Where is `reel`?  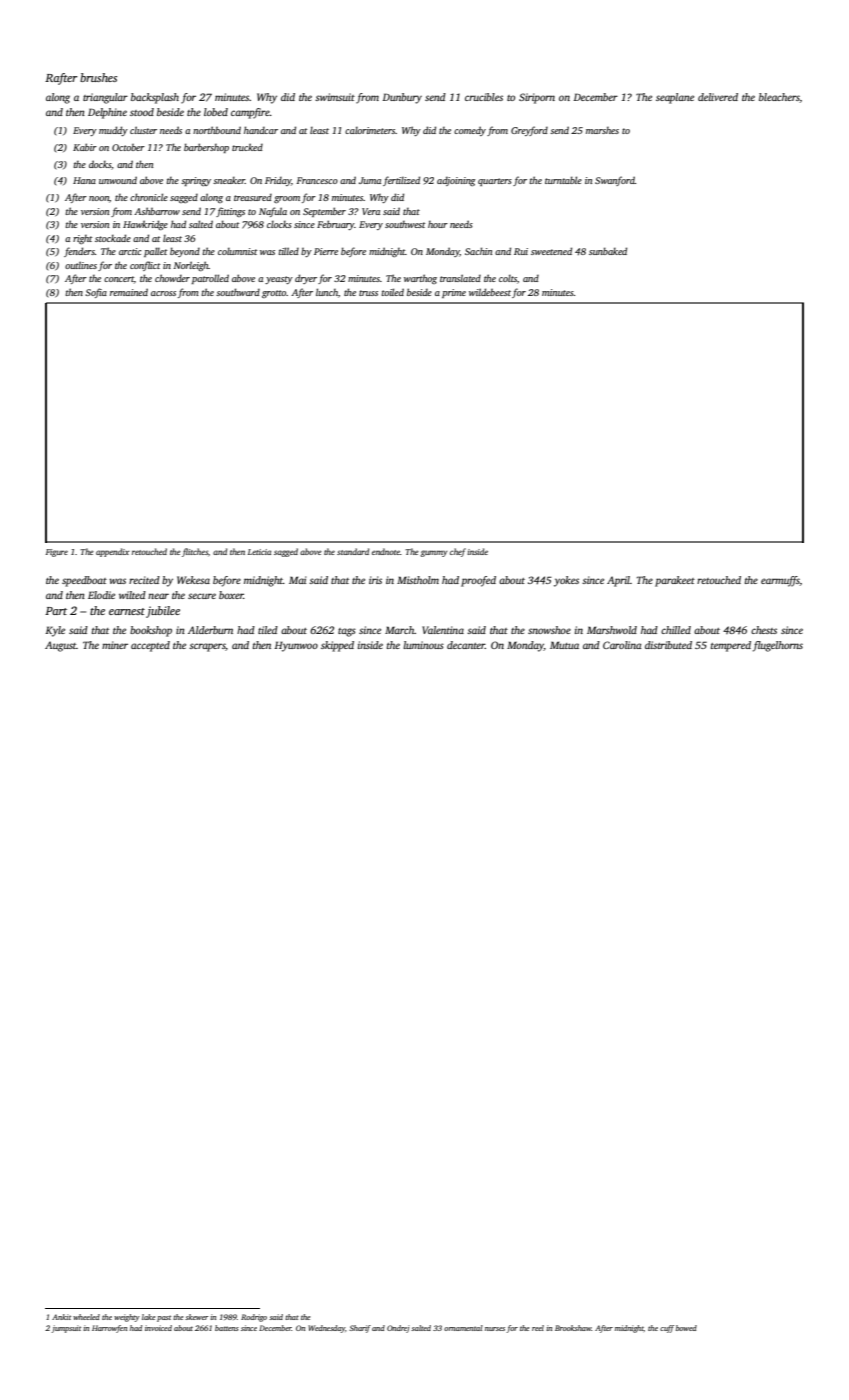
reel is located at coordinates (538, 1328).
